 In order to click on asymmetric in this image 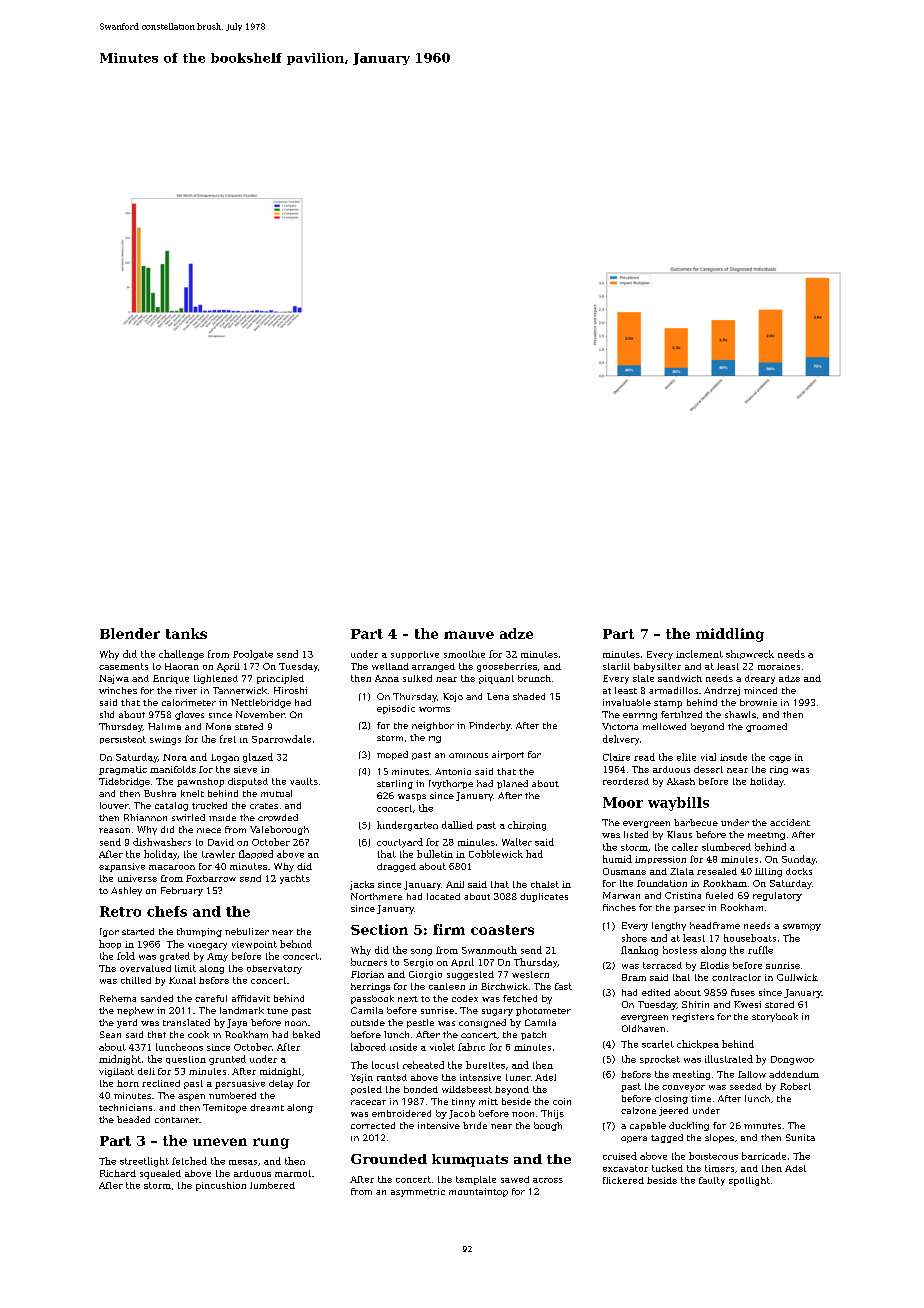, I will do `click(418, 1192)`.
